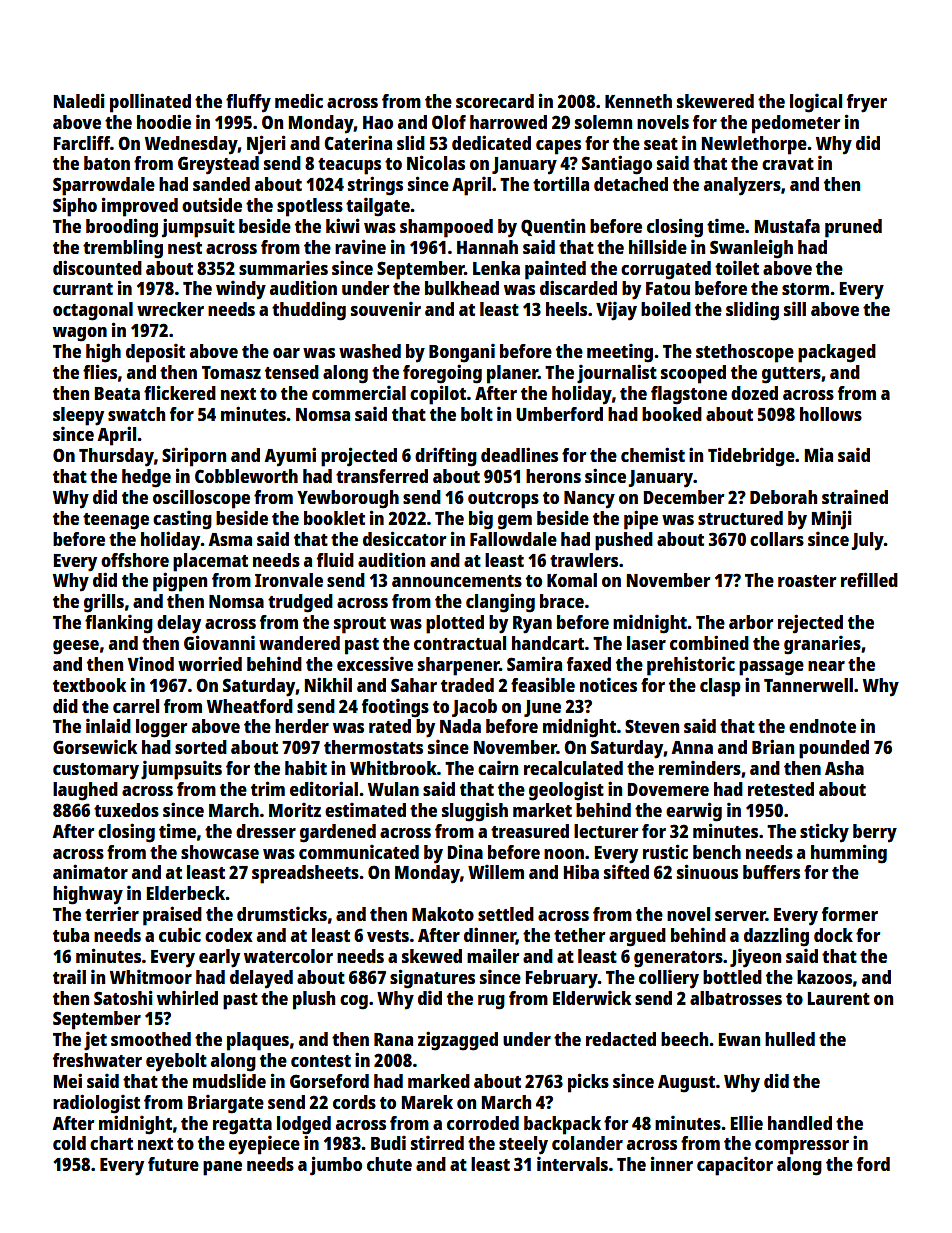  Describe the element at coordinates (246, 476) in the page. I see `Cobbleworth` at that location.
